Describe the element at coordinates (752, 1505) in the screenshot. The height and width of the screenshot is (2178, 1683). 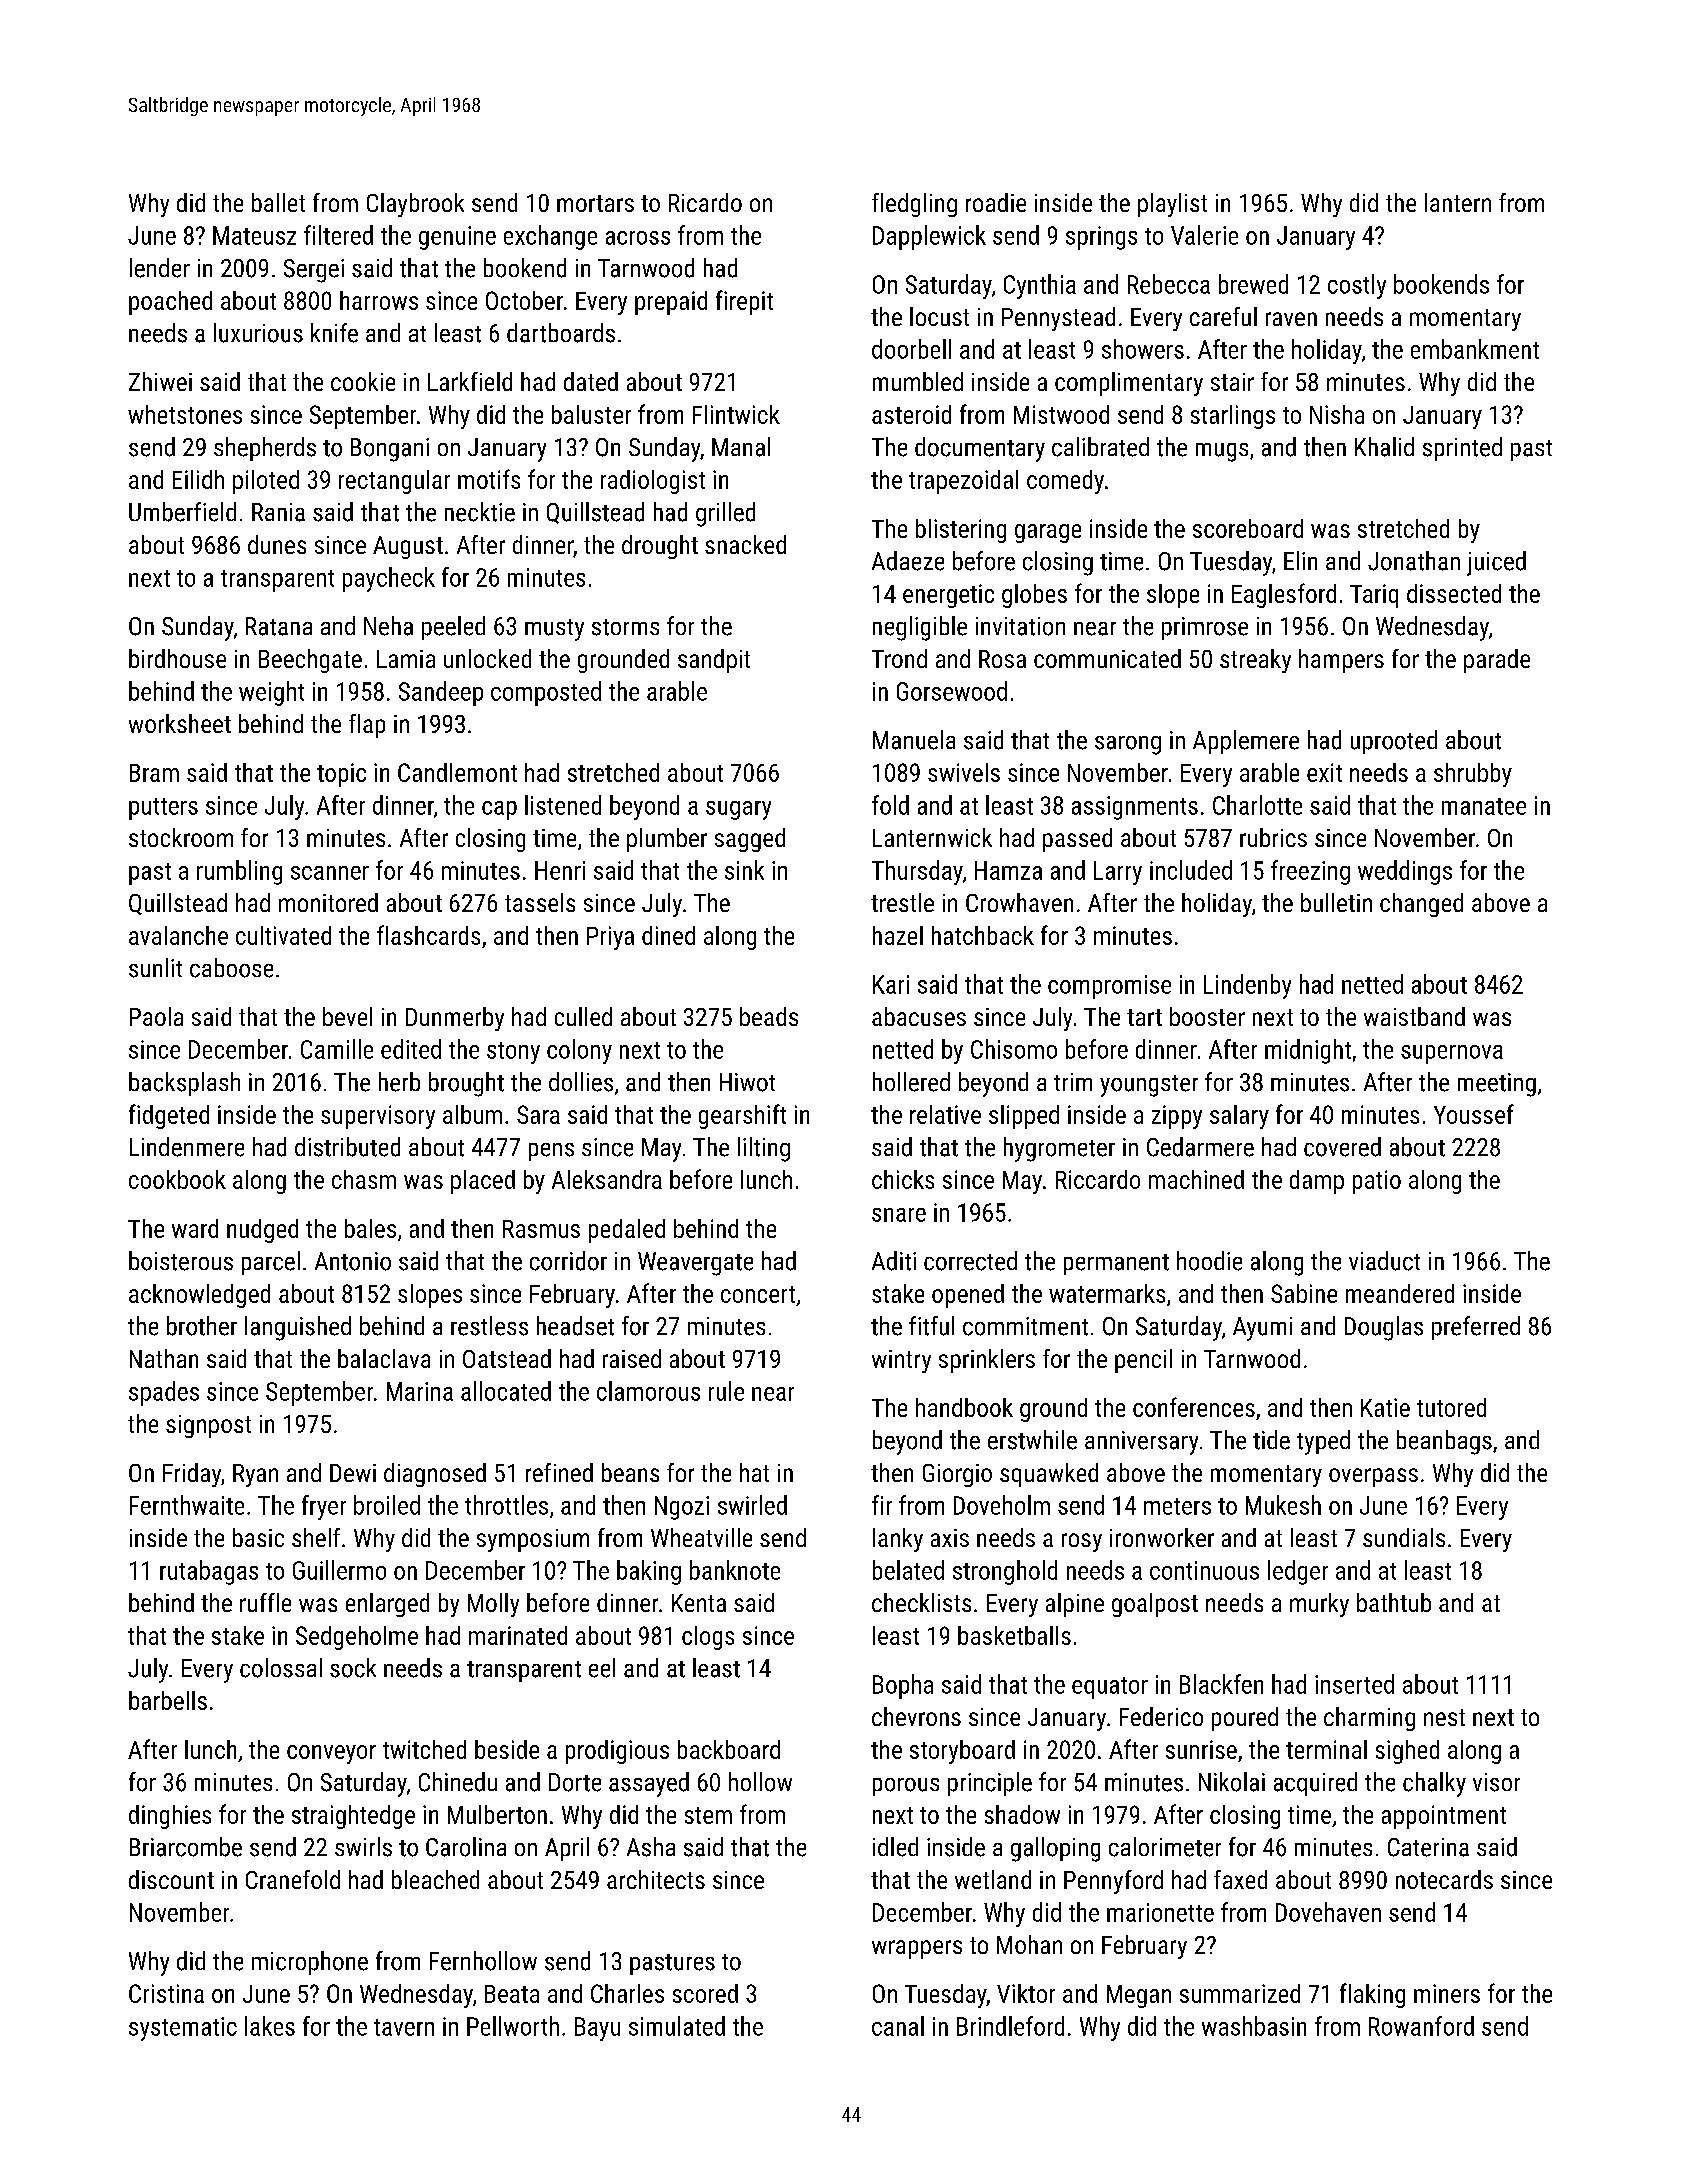
I see `swirled` at that location.
